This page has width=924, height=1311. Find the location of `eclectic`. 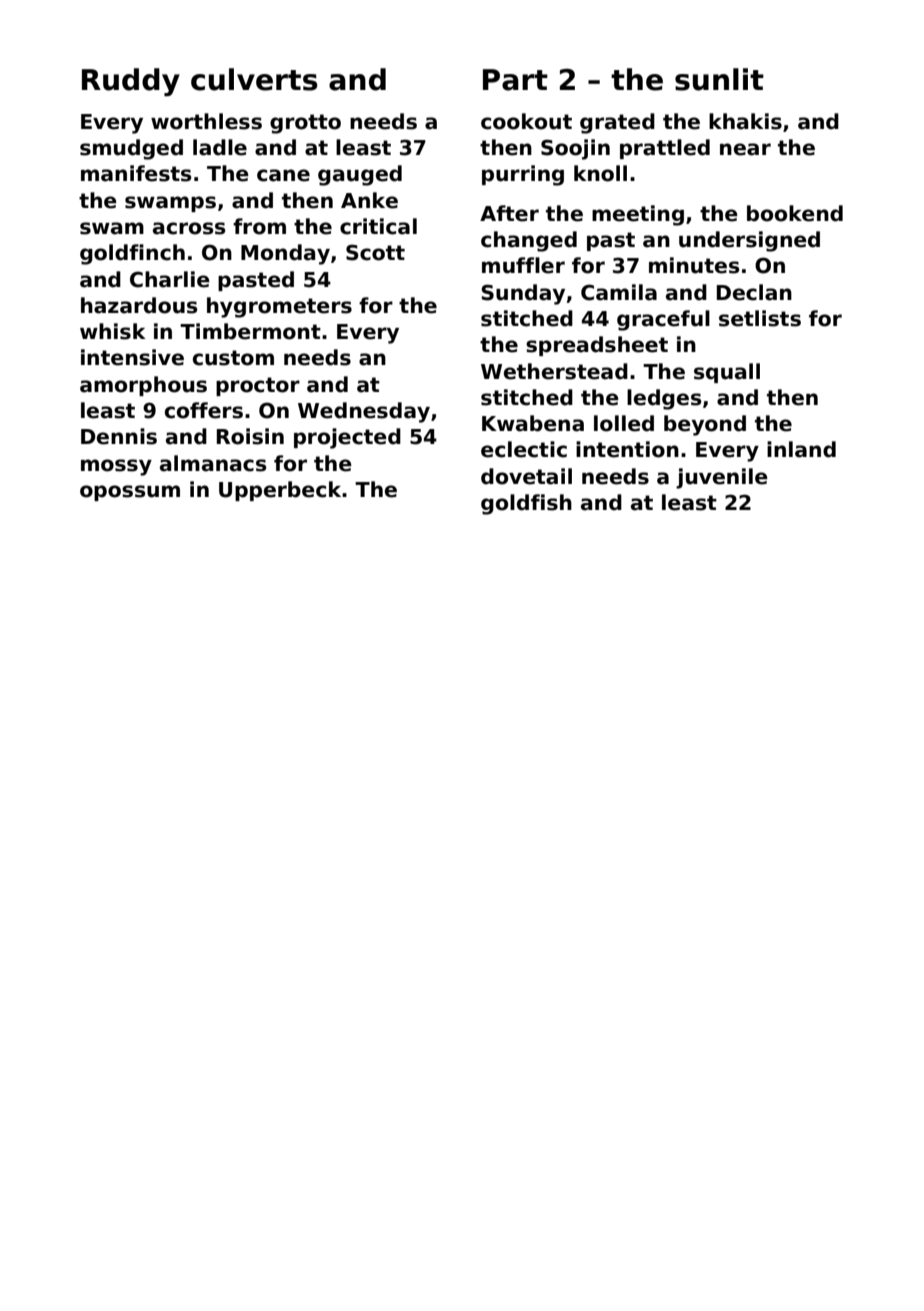

eclectic is located at coordinates (524, 449).
